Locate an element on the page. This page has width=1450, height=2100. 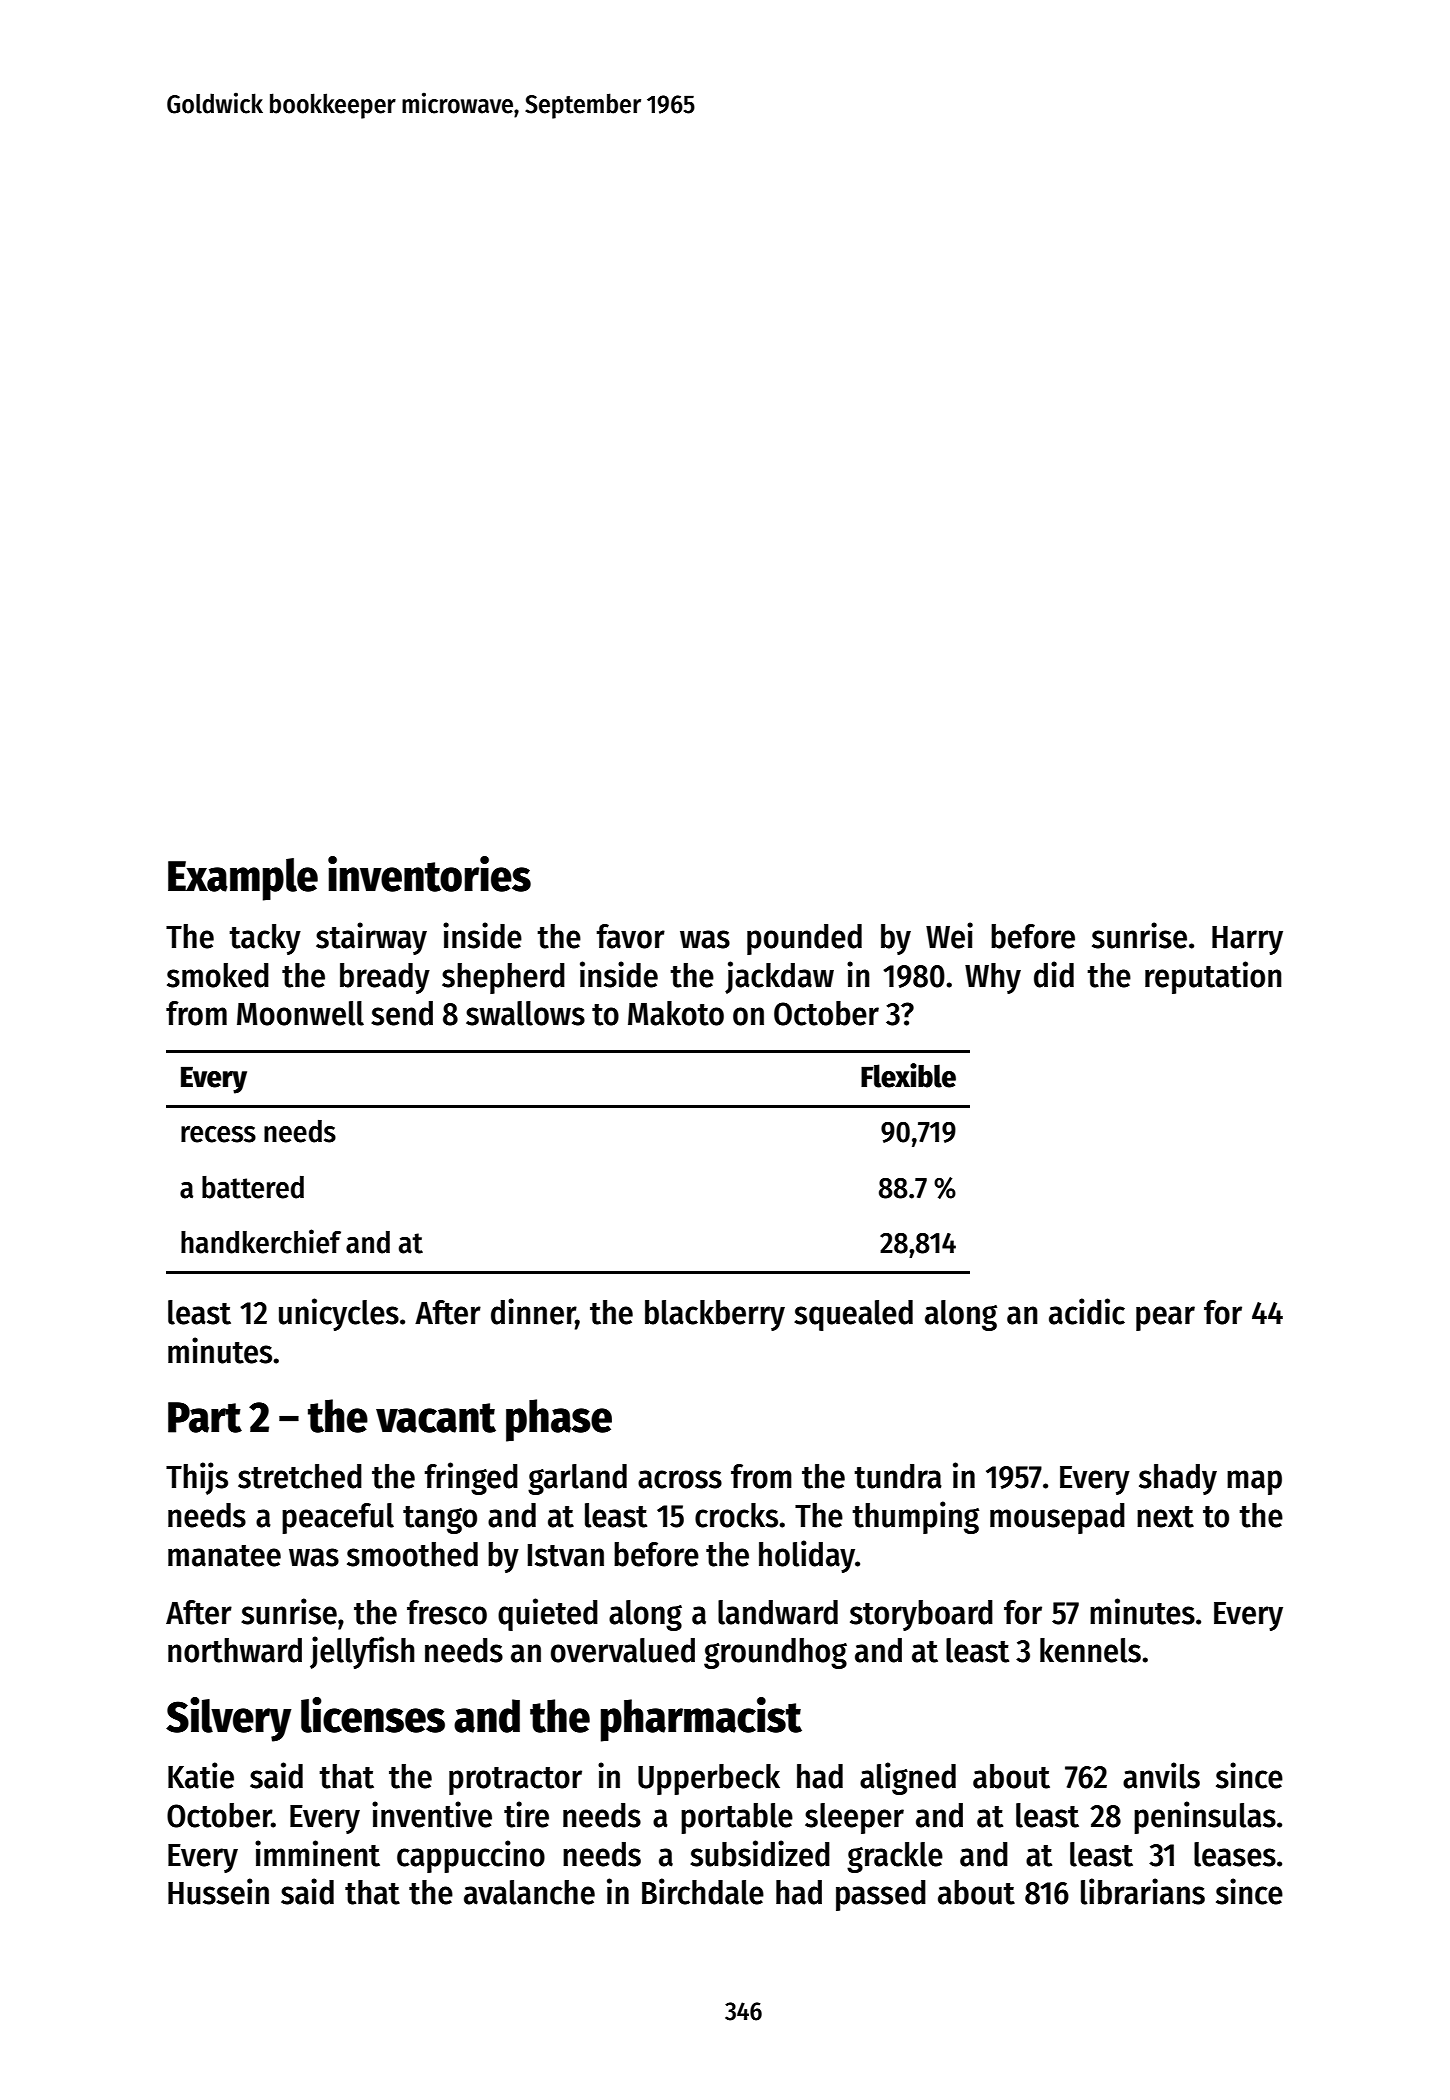
imminent is located at coordinates (317, 1853).
